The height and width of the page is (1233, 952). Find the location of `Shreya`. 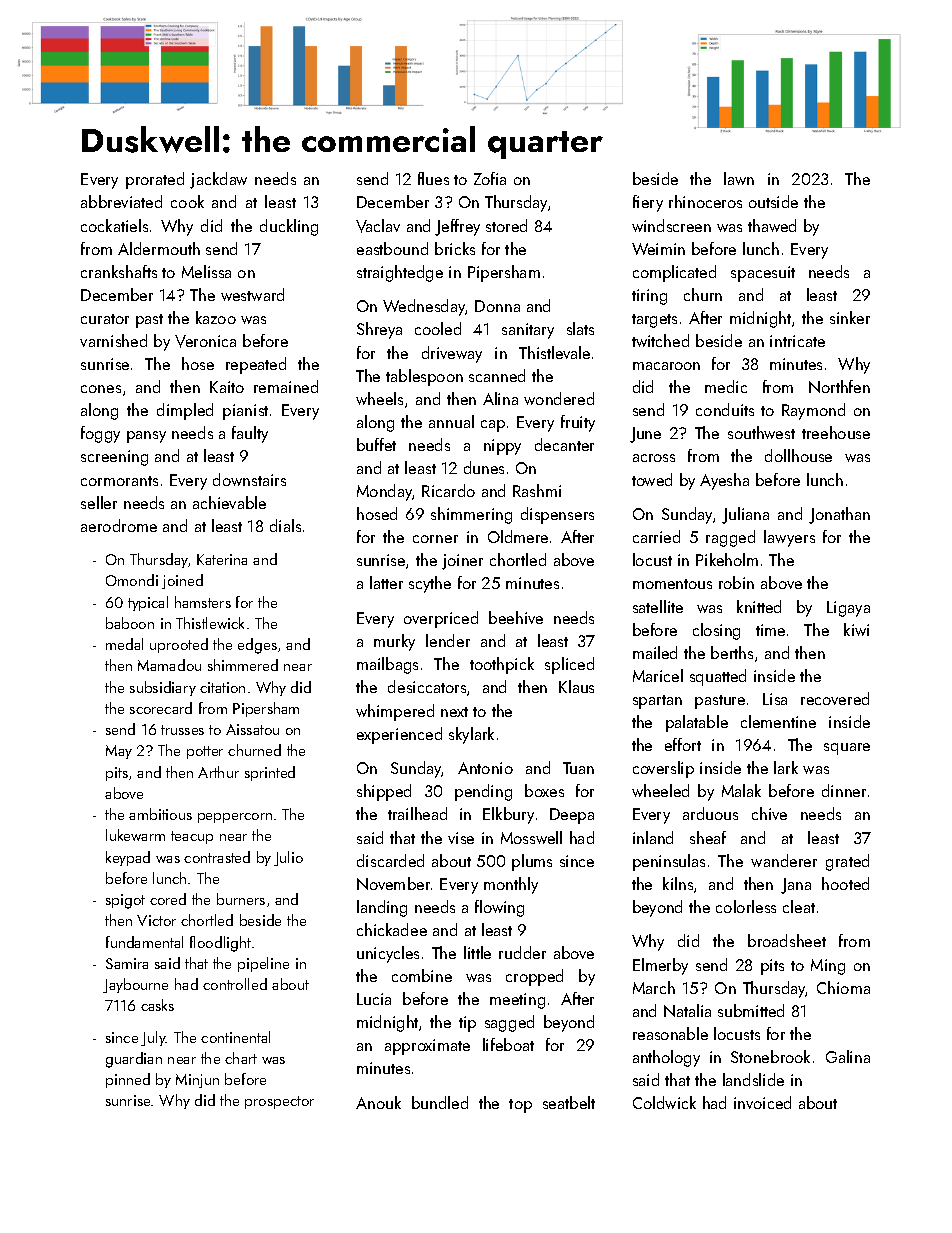

Shreya is located at coordinates (379, 330).
